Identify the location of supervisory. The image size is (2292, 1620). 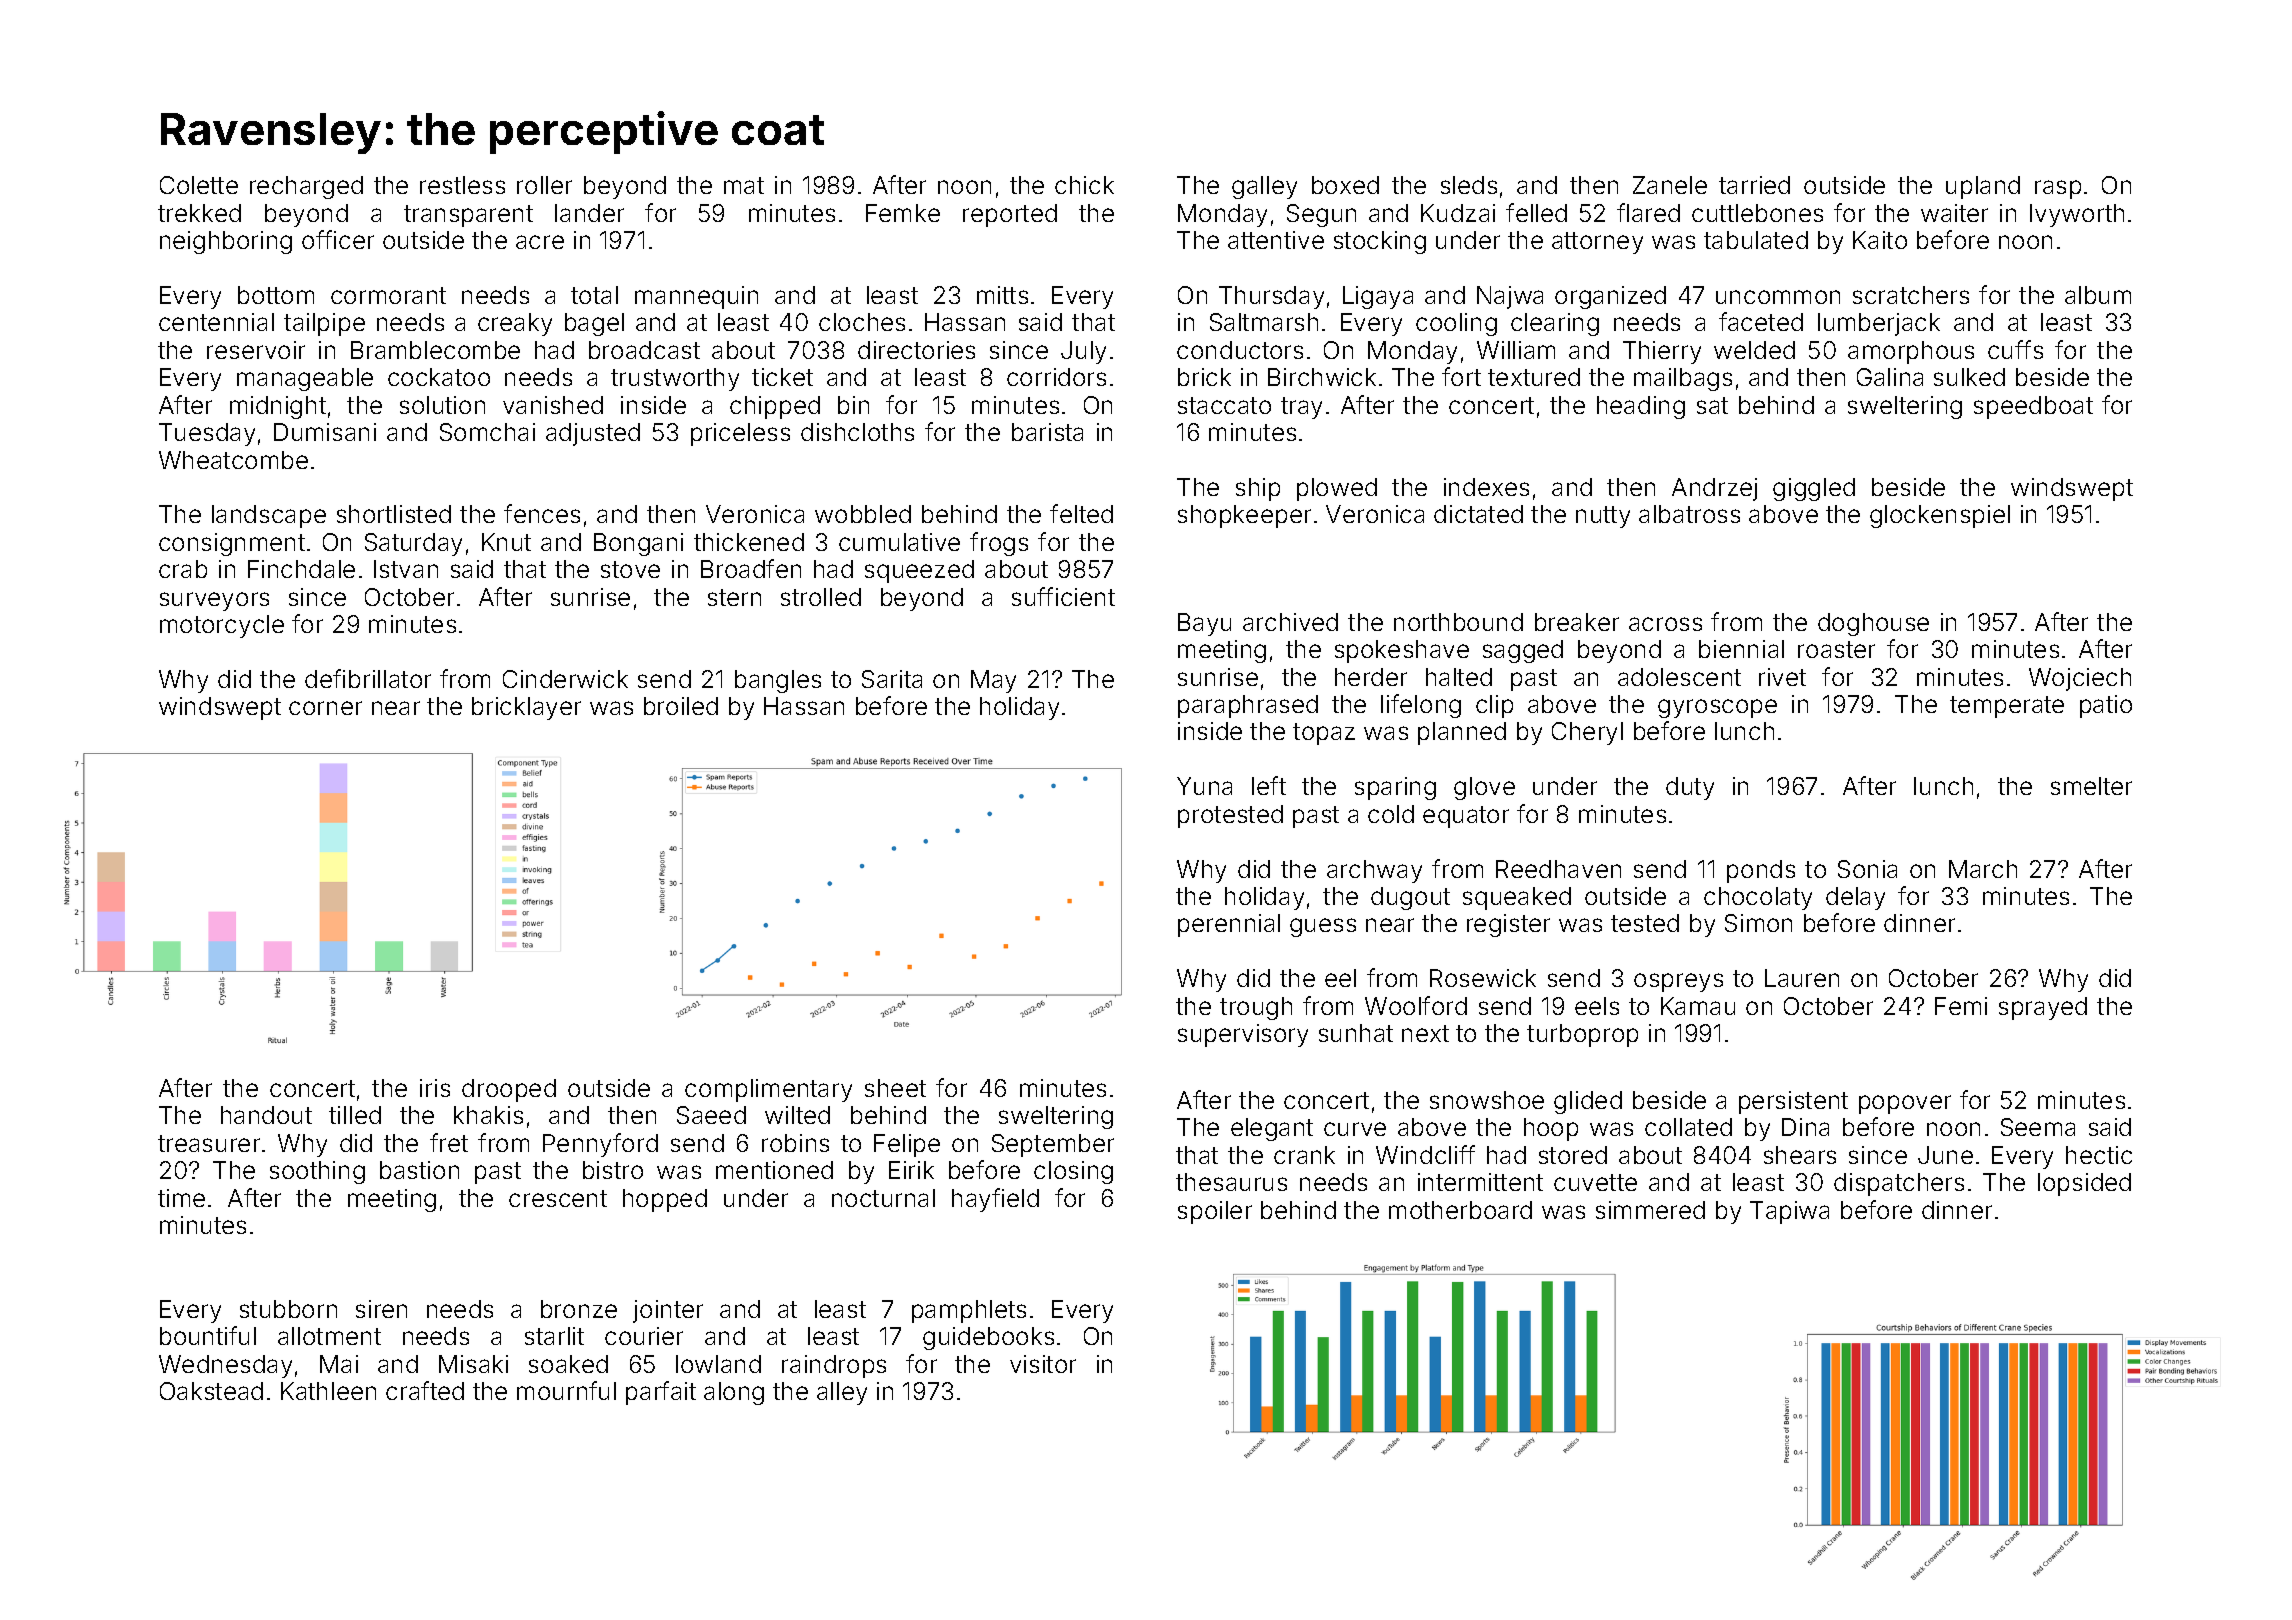
(1243, 1035).
